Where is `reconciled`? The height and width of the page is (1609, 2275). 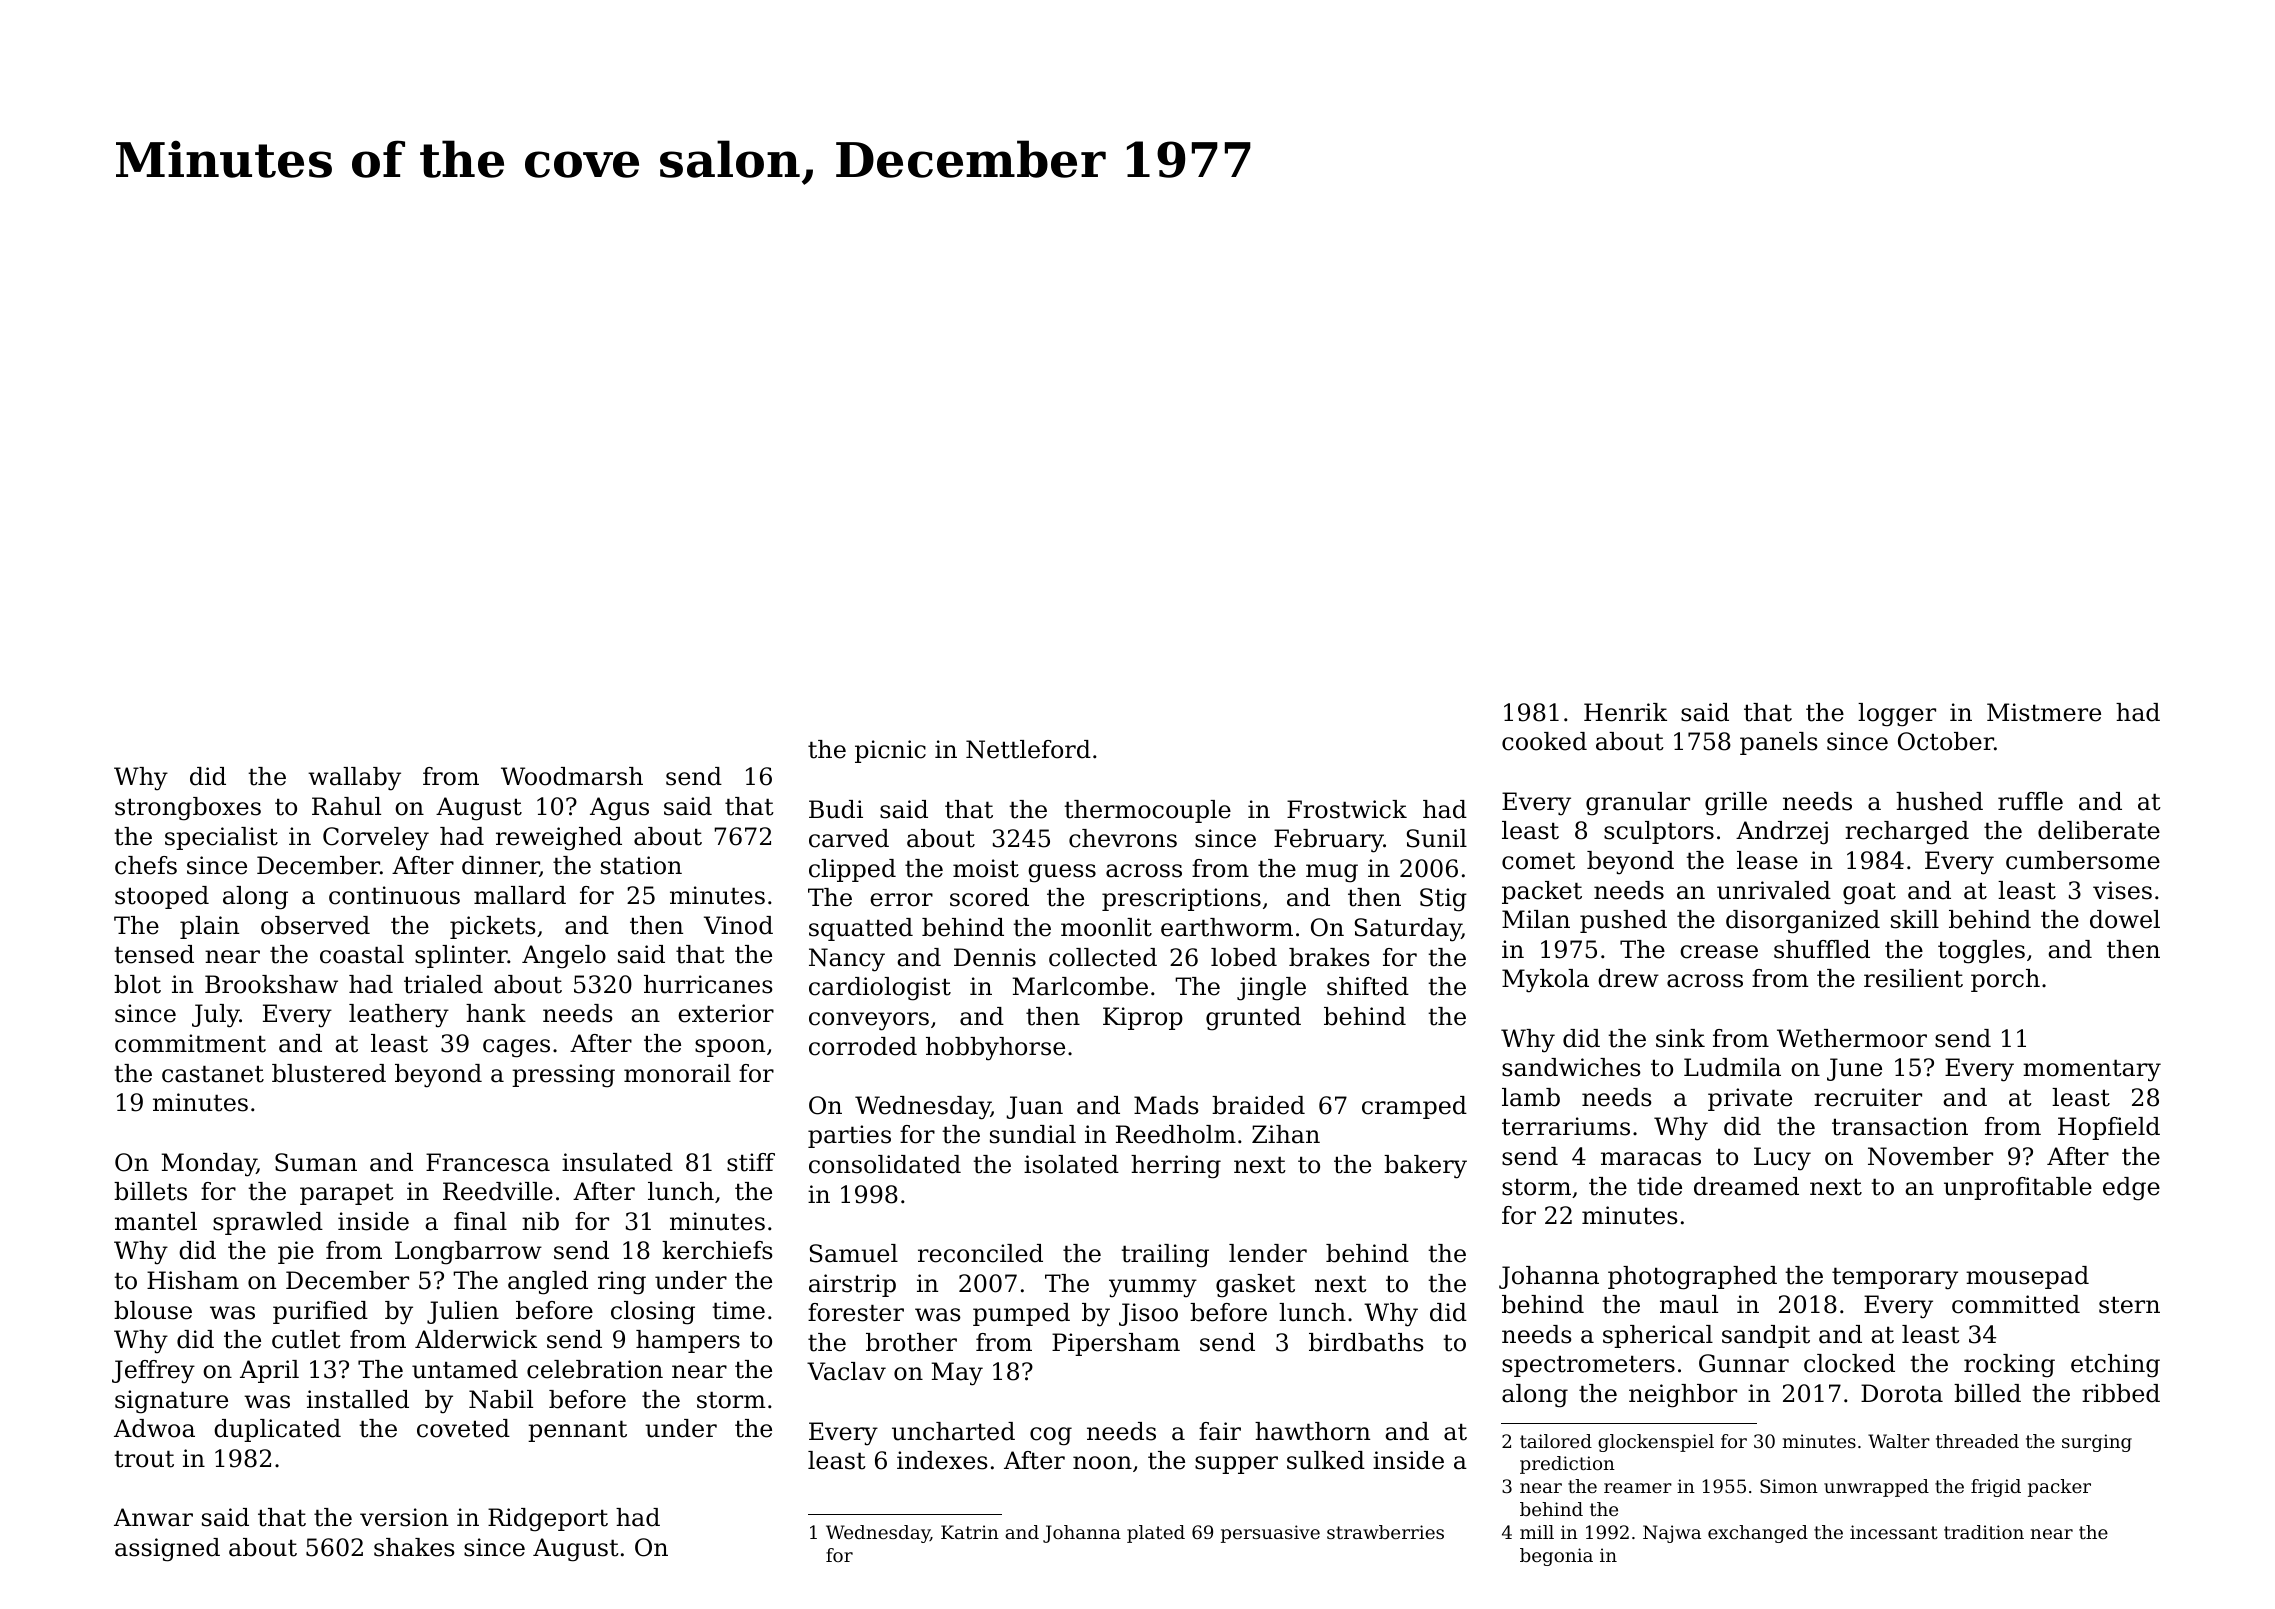
reconciled is located at coordinates (980, 1253).
